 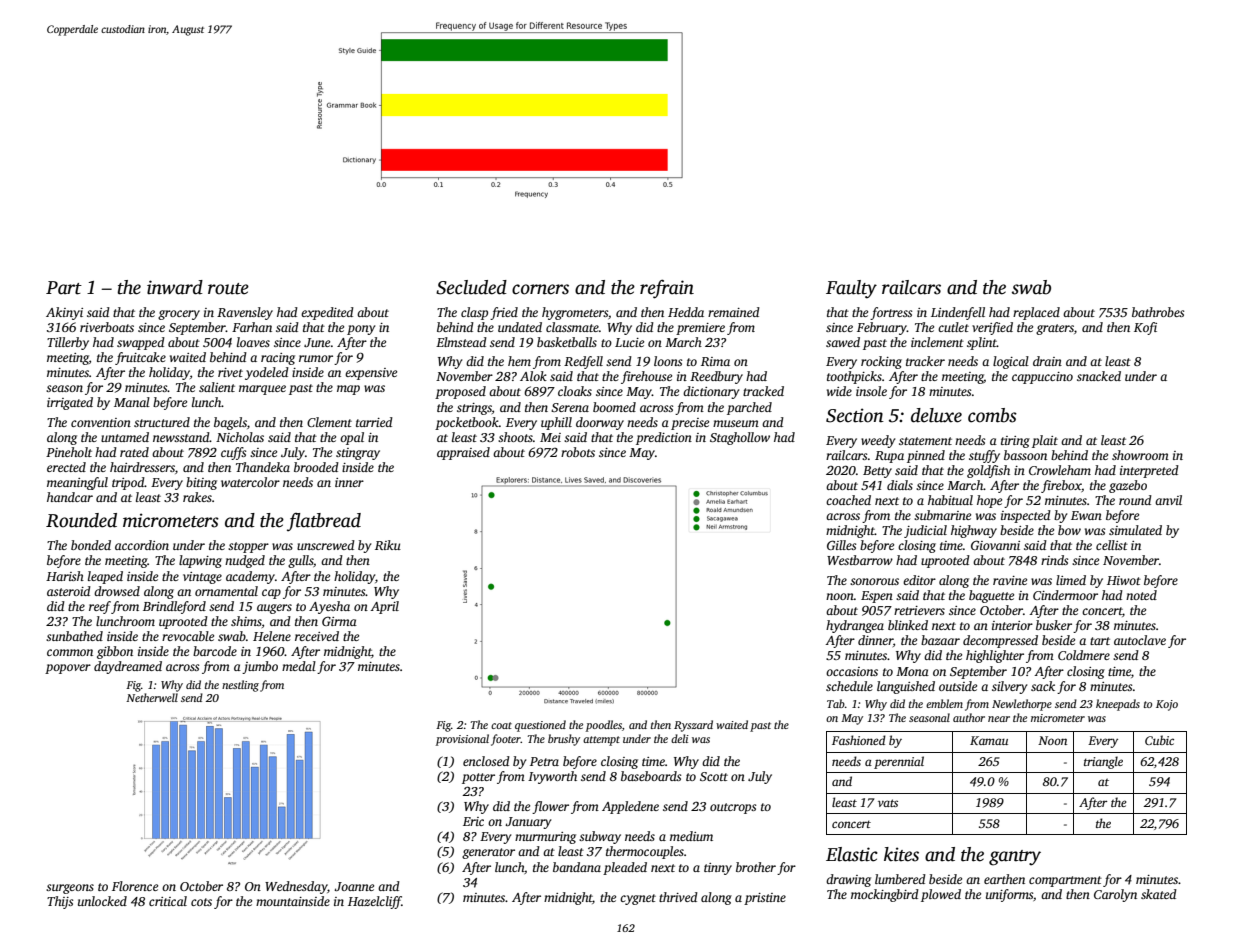 What do you see at coordinates (388, 545) in the document?
I see `Riku` at bounding box center [388, 545].
